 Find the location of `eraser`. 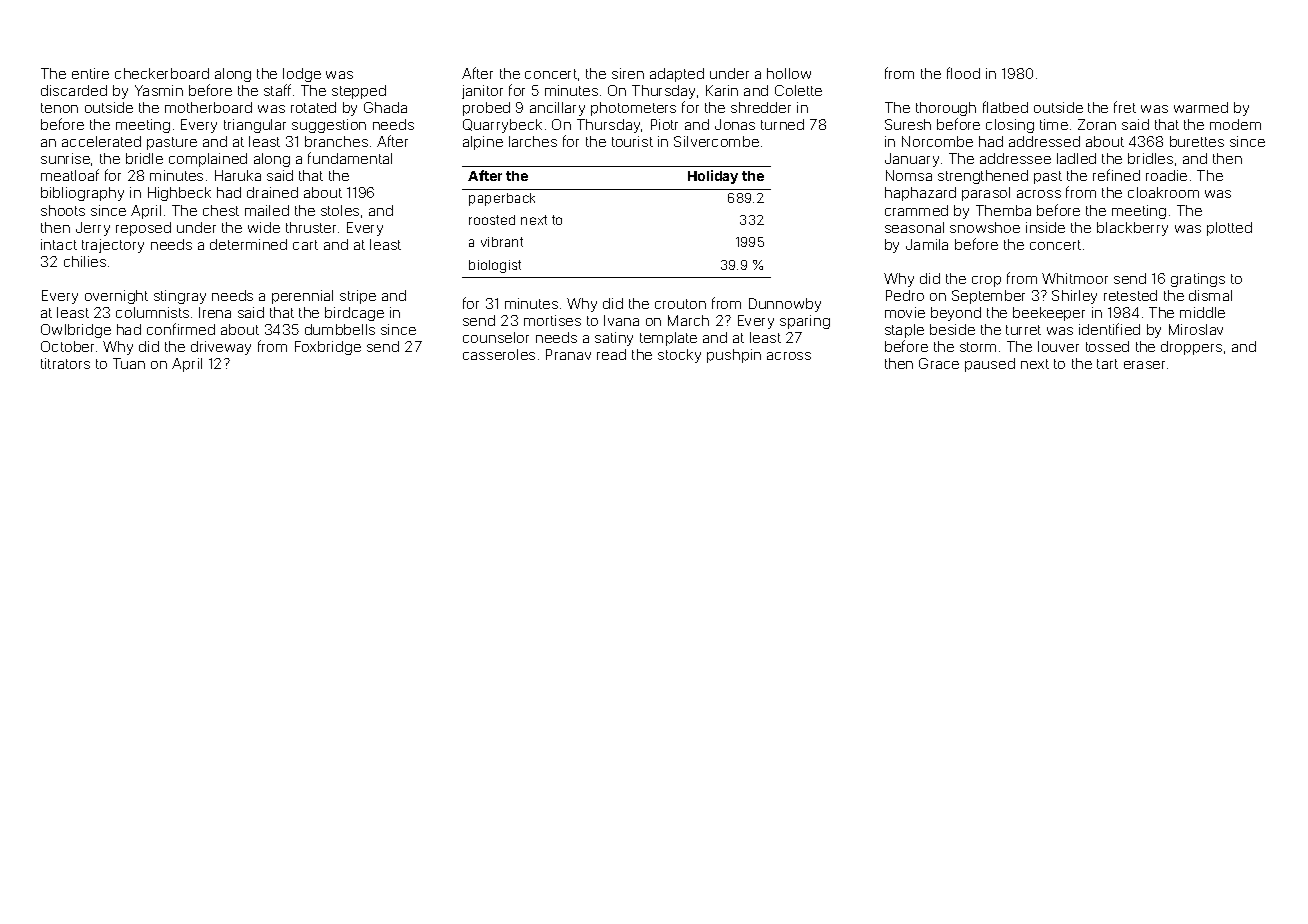

eraser is located at coordinates (1144, 365).
